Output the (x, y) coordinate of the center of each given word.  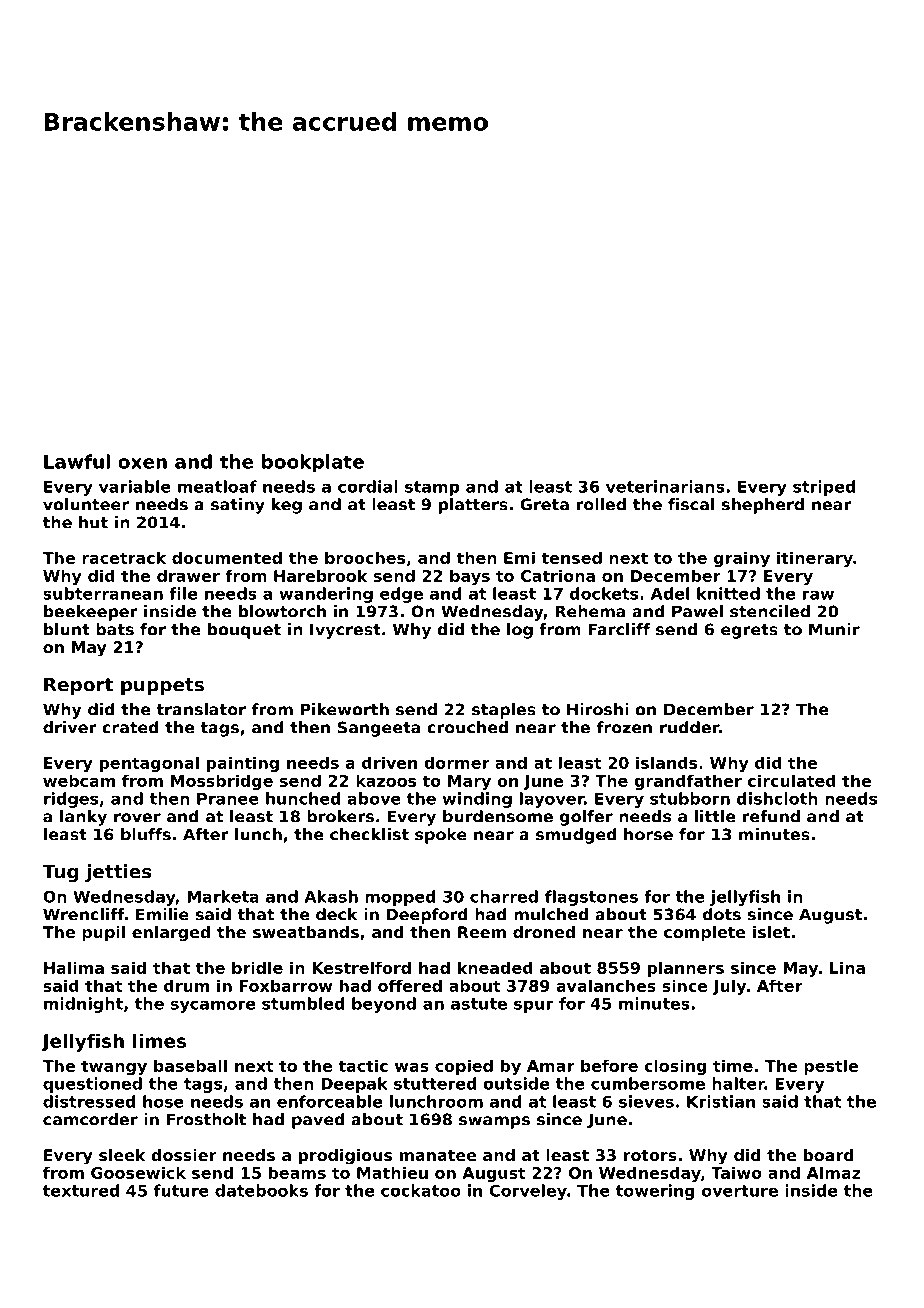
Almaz (834, 1172)
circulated (792, 780)
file (183, 593)
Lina (847, 967)
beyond (384, 1005)
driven (389, 762)
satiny (238, 506)
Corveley (528, 1192)
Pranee (228, 799)
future (181, 1190)
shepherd (763, 506)
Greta (544, 504)
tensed (571, 557)
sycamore (213, 1006)
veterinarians (665, 486)
